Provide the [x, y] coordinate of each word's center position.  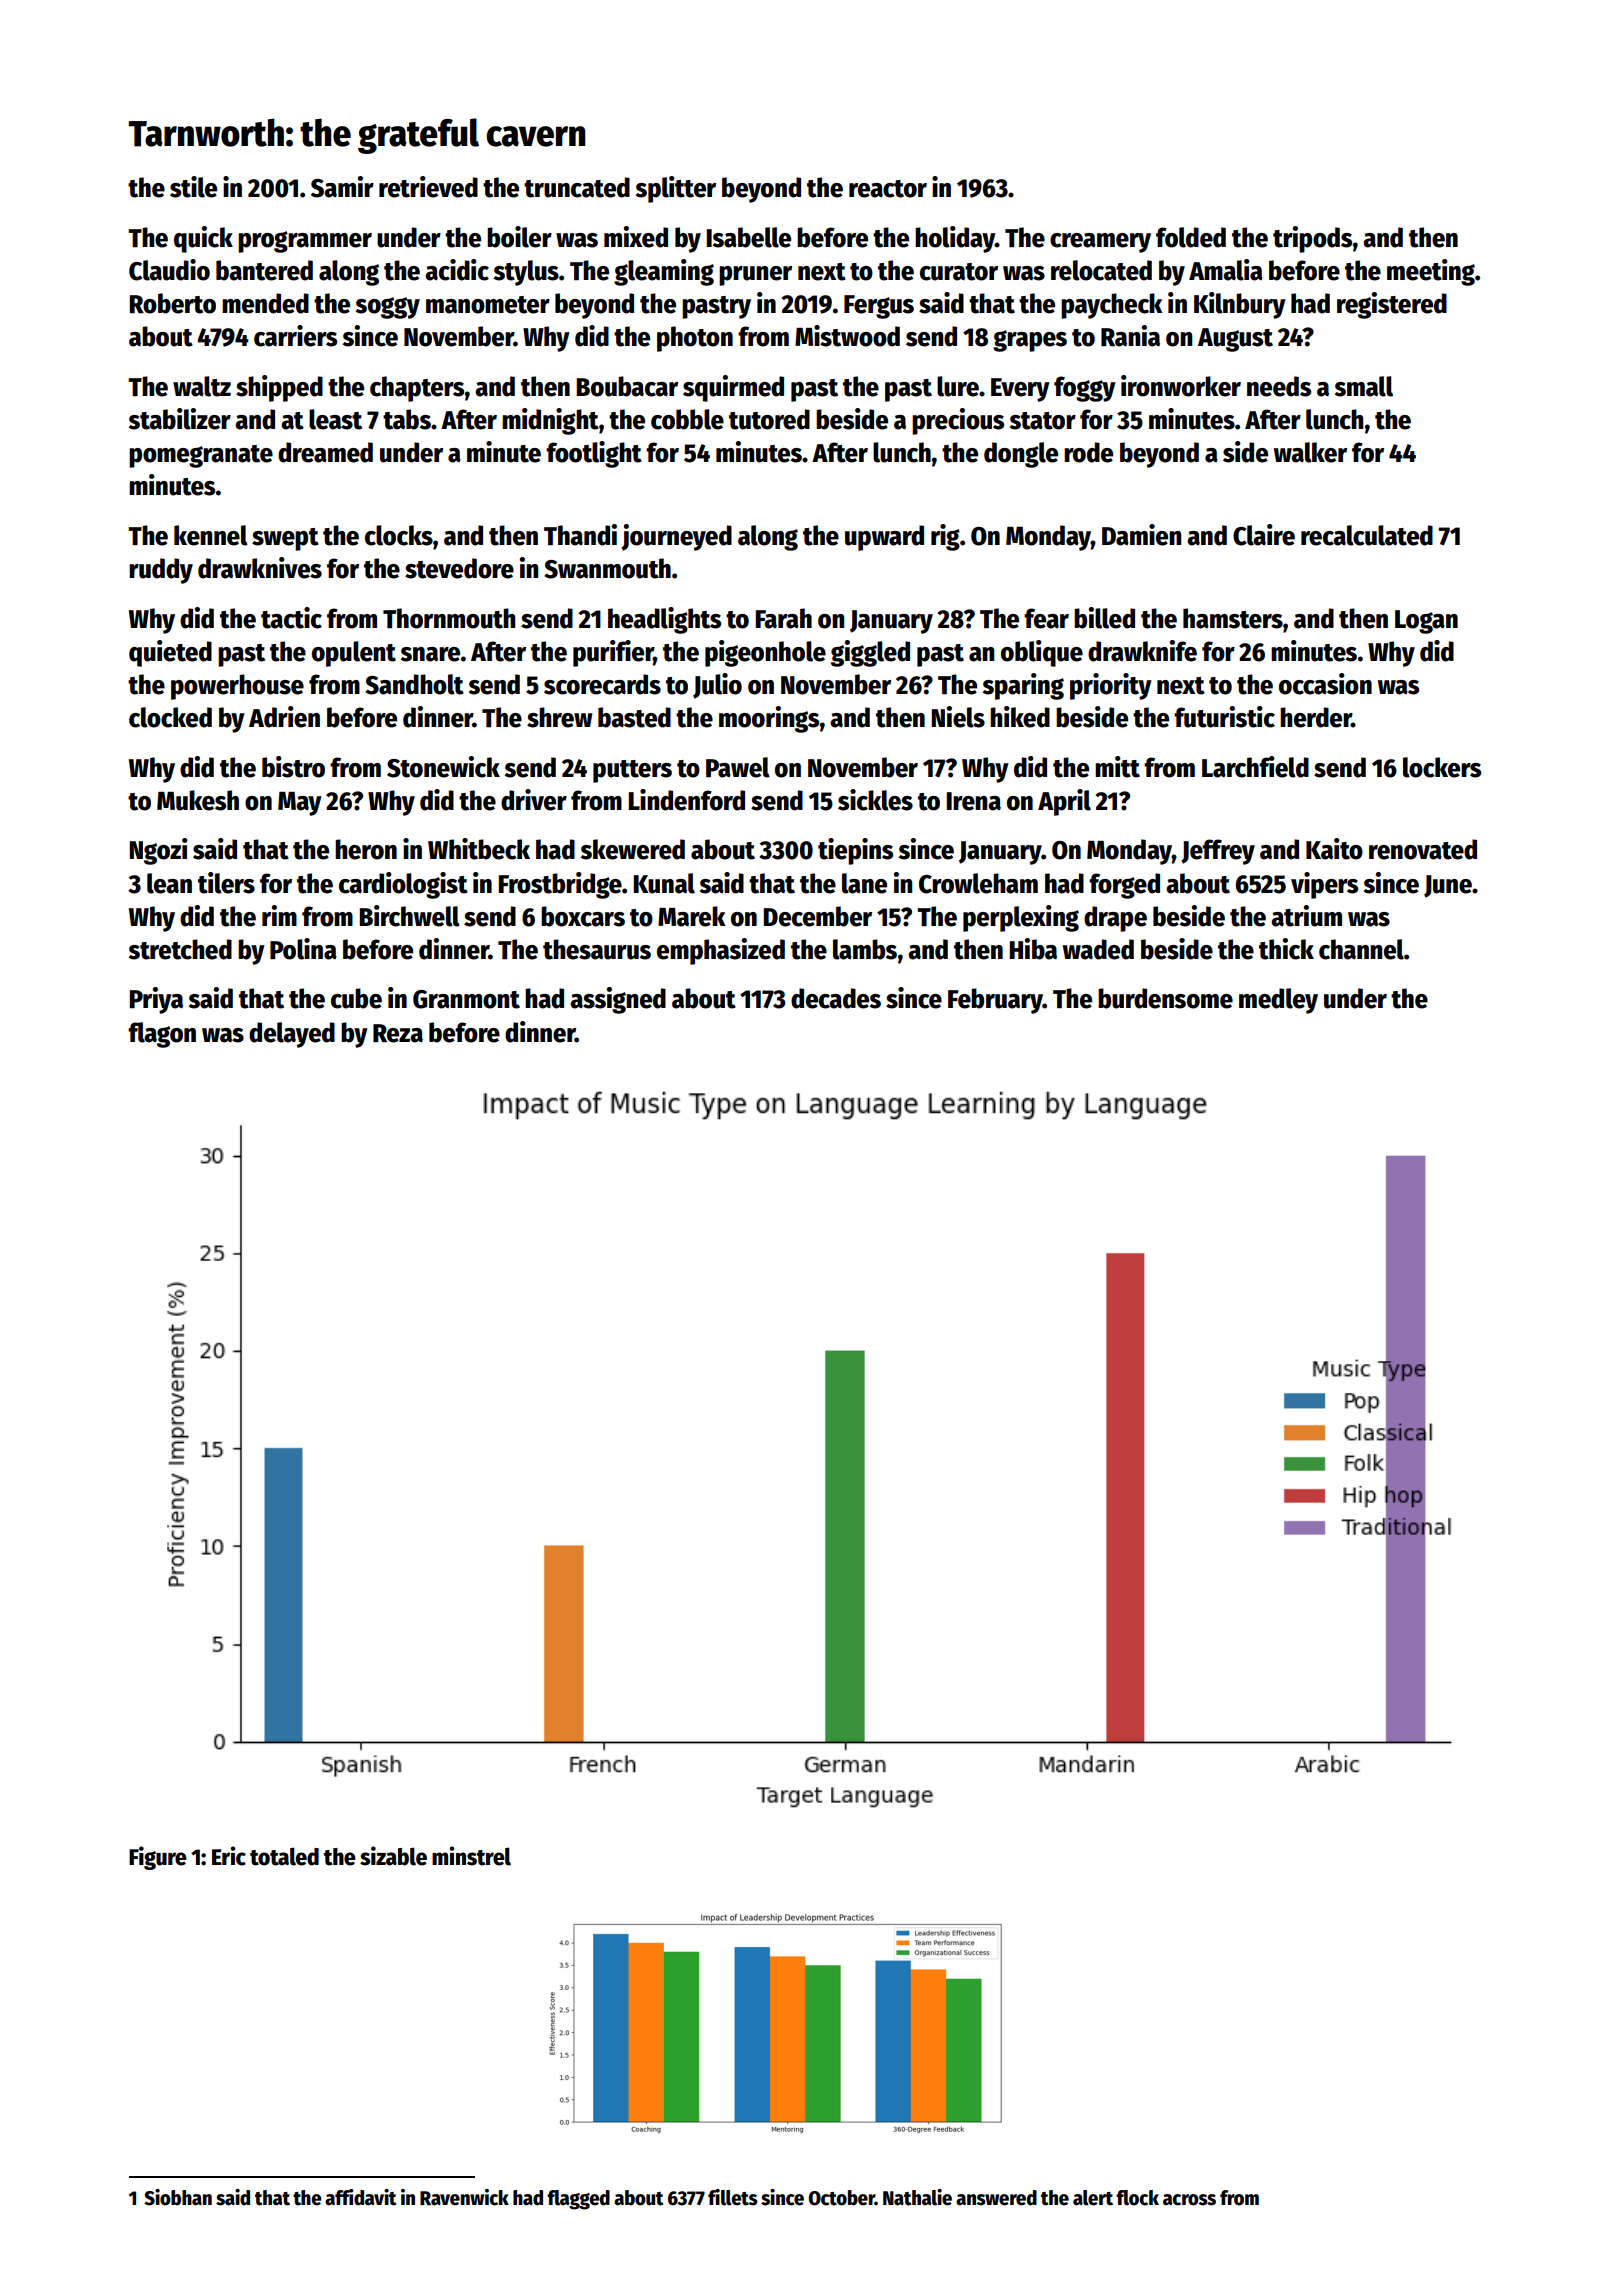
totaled [284, 1856]
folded [1191, 237]
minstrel [471, 1856]
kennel [211, 535]
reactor [888, 189]
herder [1316, 717]
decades [836, 998]
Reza [398, 1033]
